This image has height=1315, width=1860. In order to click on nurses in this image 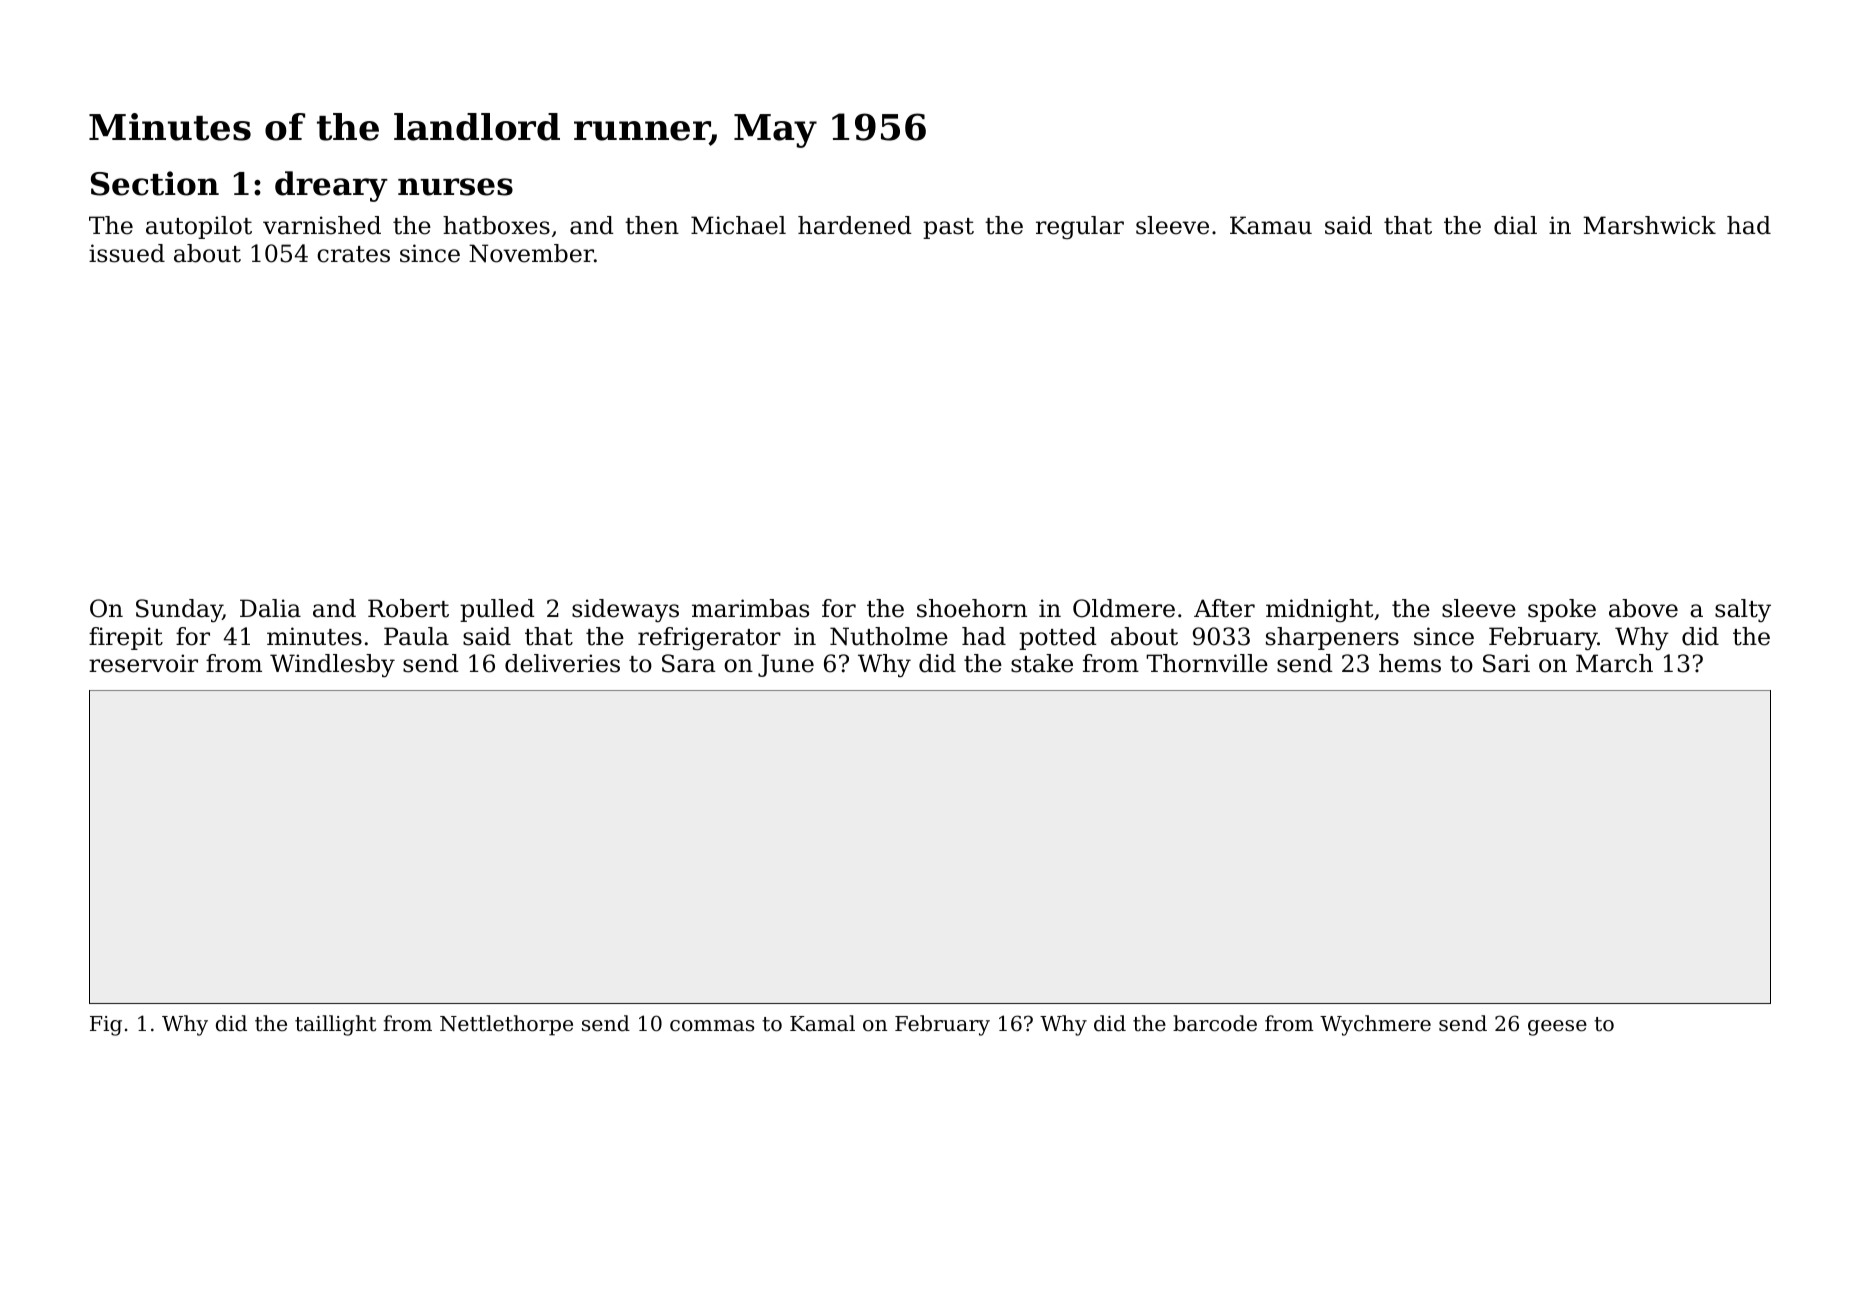, I will do `click(455, 187)`.
